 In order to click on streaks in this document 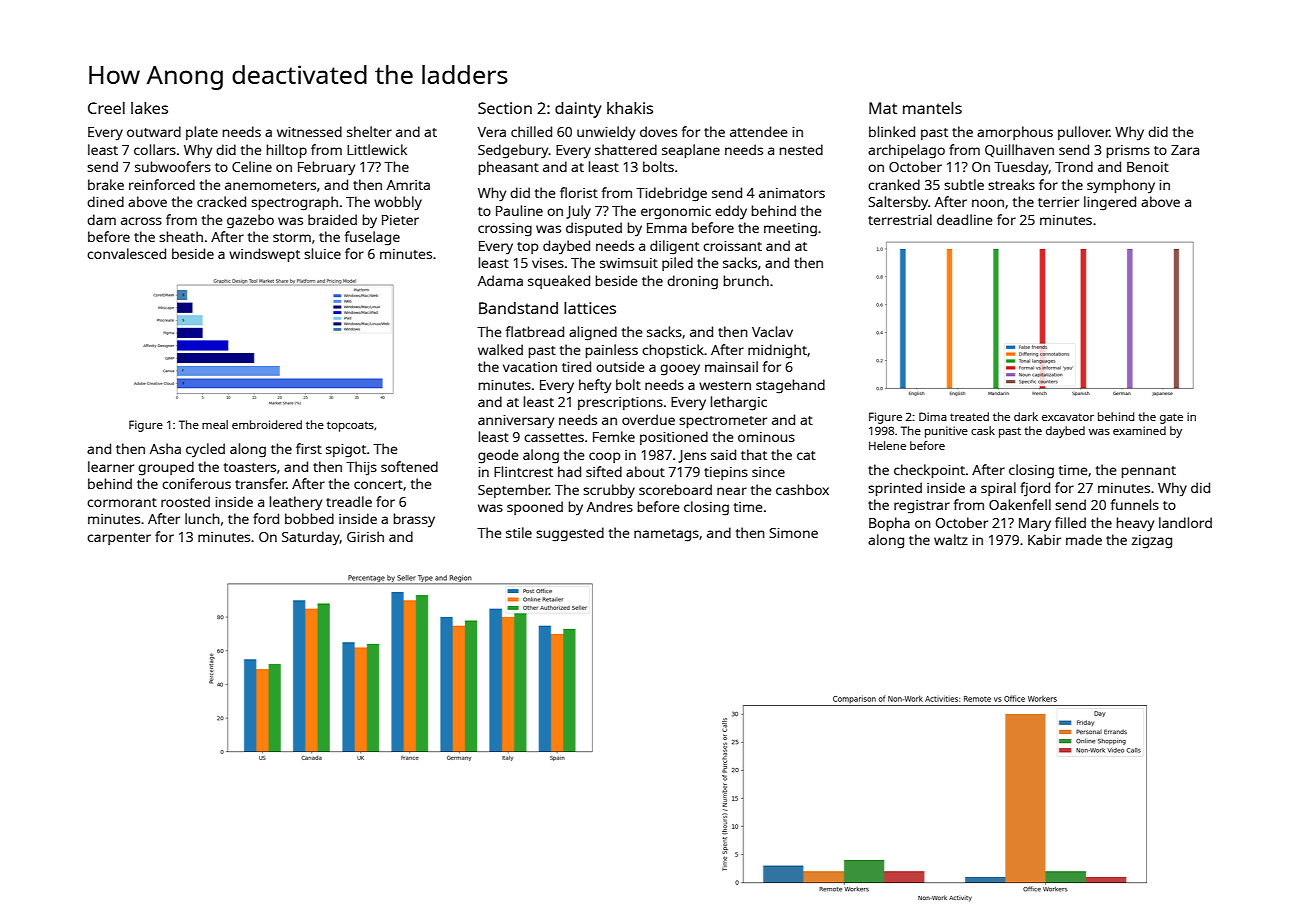, I will do `click(1011, 184)`.
